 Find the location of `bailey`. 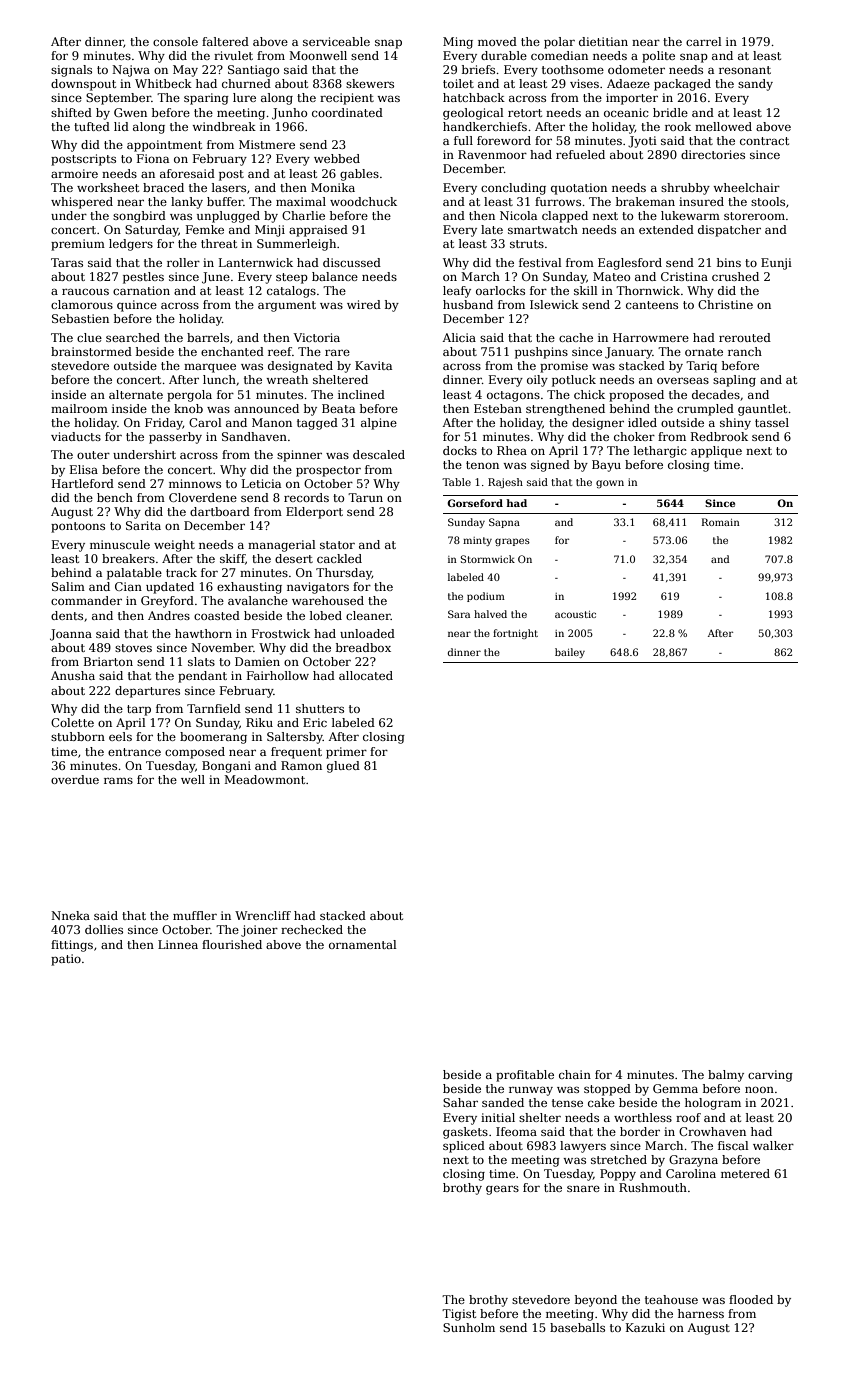

bailey is located at coordinates (570, 653).
